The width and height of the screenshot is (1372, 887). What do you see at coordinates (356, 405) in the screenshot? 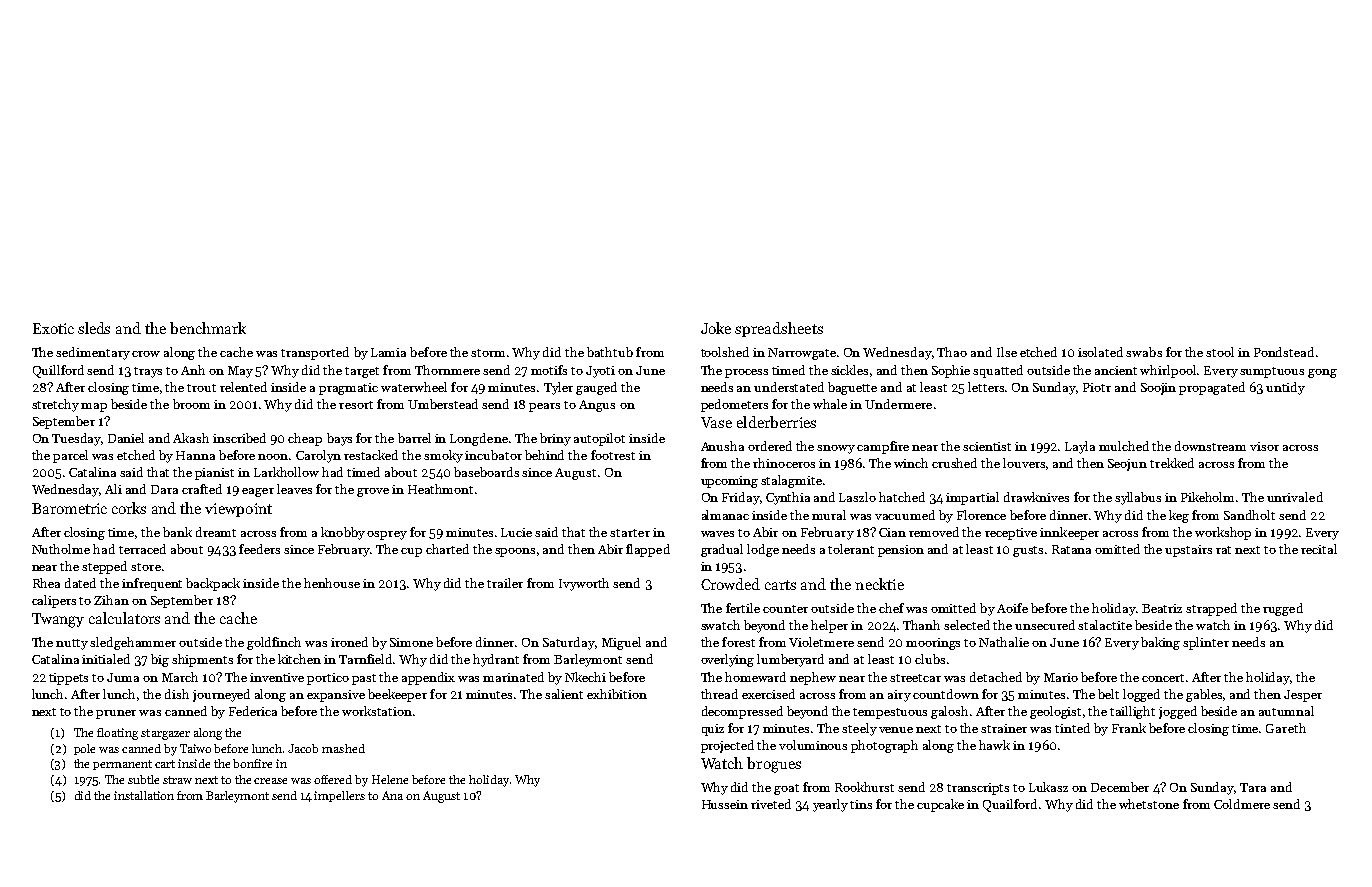
I see `resort` at bounding box center [356, 405].
